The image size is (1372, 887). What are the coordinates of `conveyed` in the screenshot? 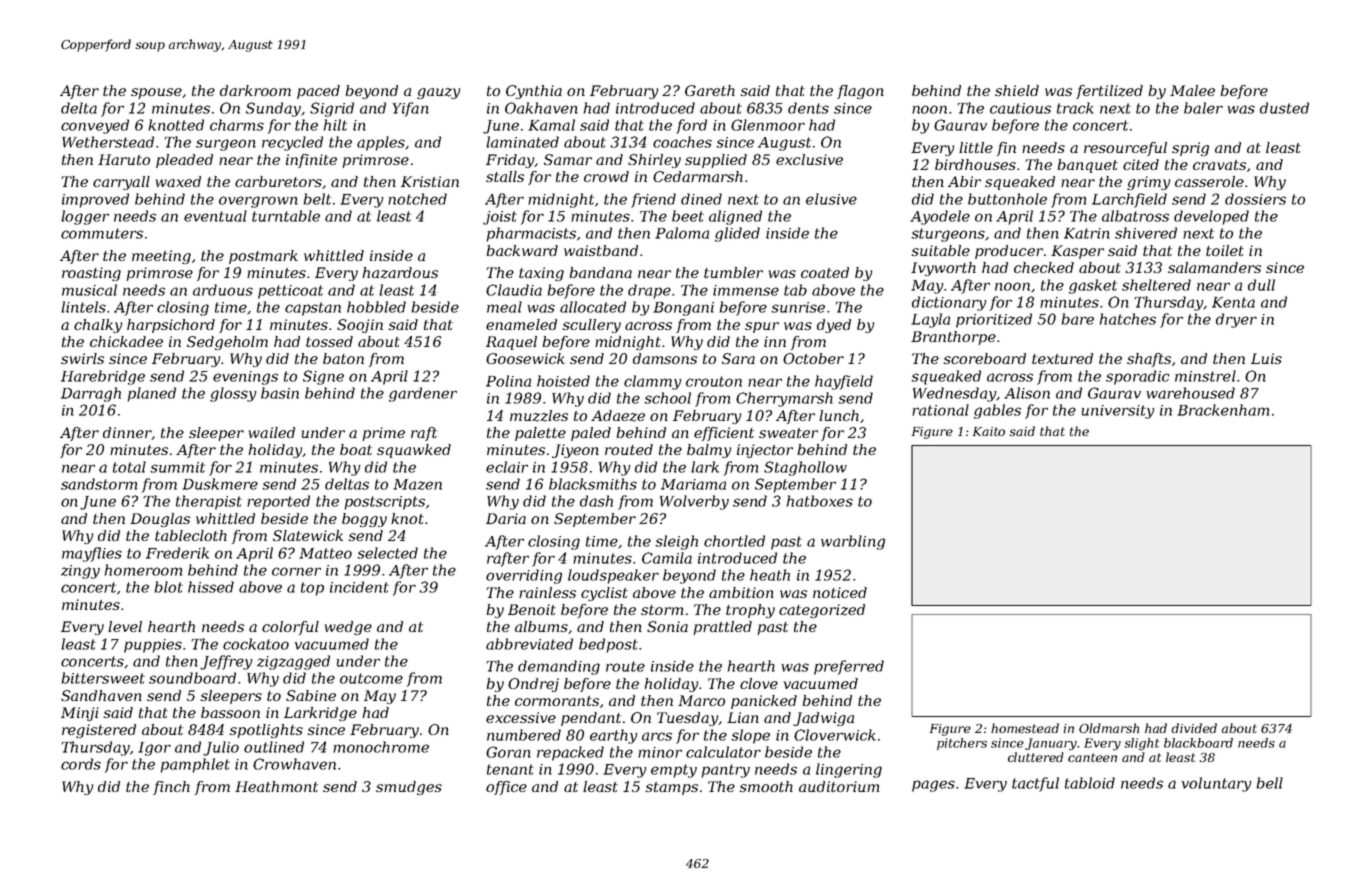 It's located at (95, 126).
